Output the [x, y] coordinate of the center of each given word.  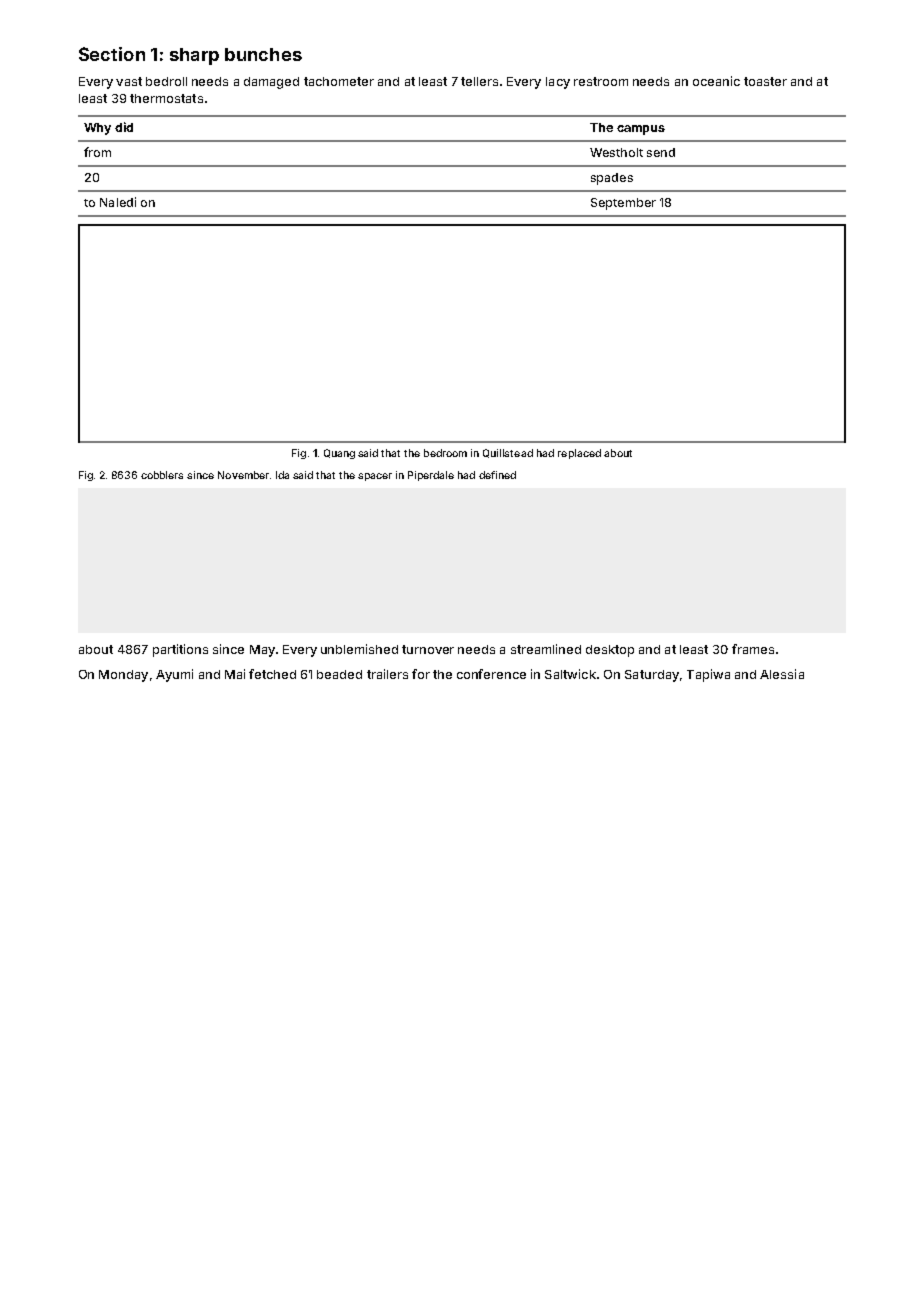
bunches [263, 54]
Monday [123, 676]
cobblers [162, 475]
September [623, 204]
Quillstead [508, 453]
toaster [765, 81]
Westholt [616, 152]
